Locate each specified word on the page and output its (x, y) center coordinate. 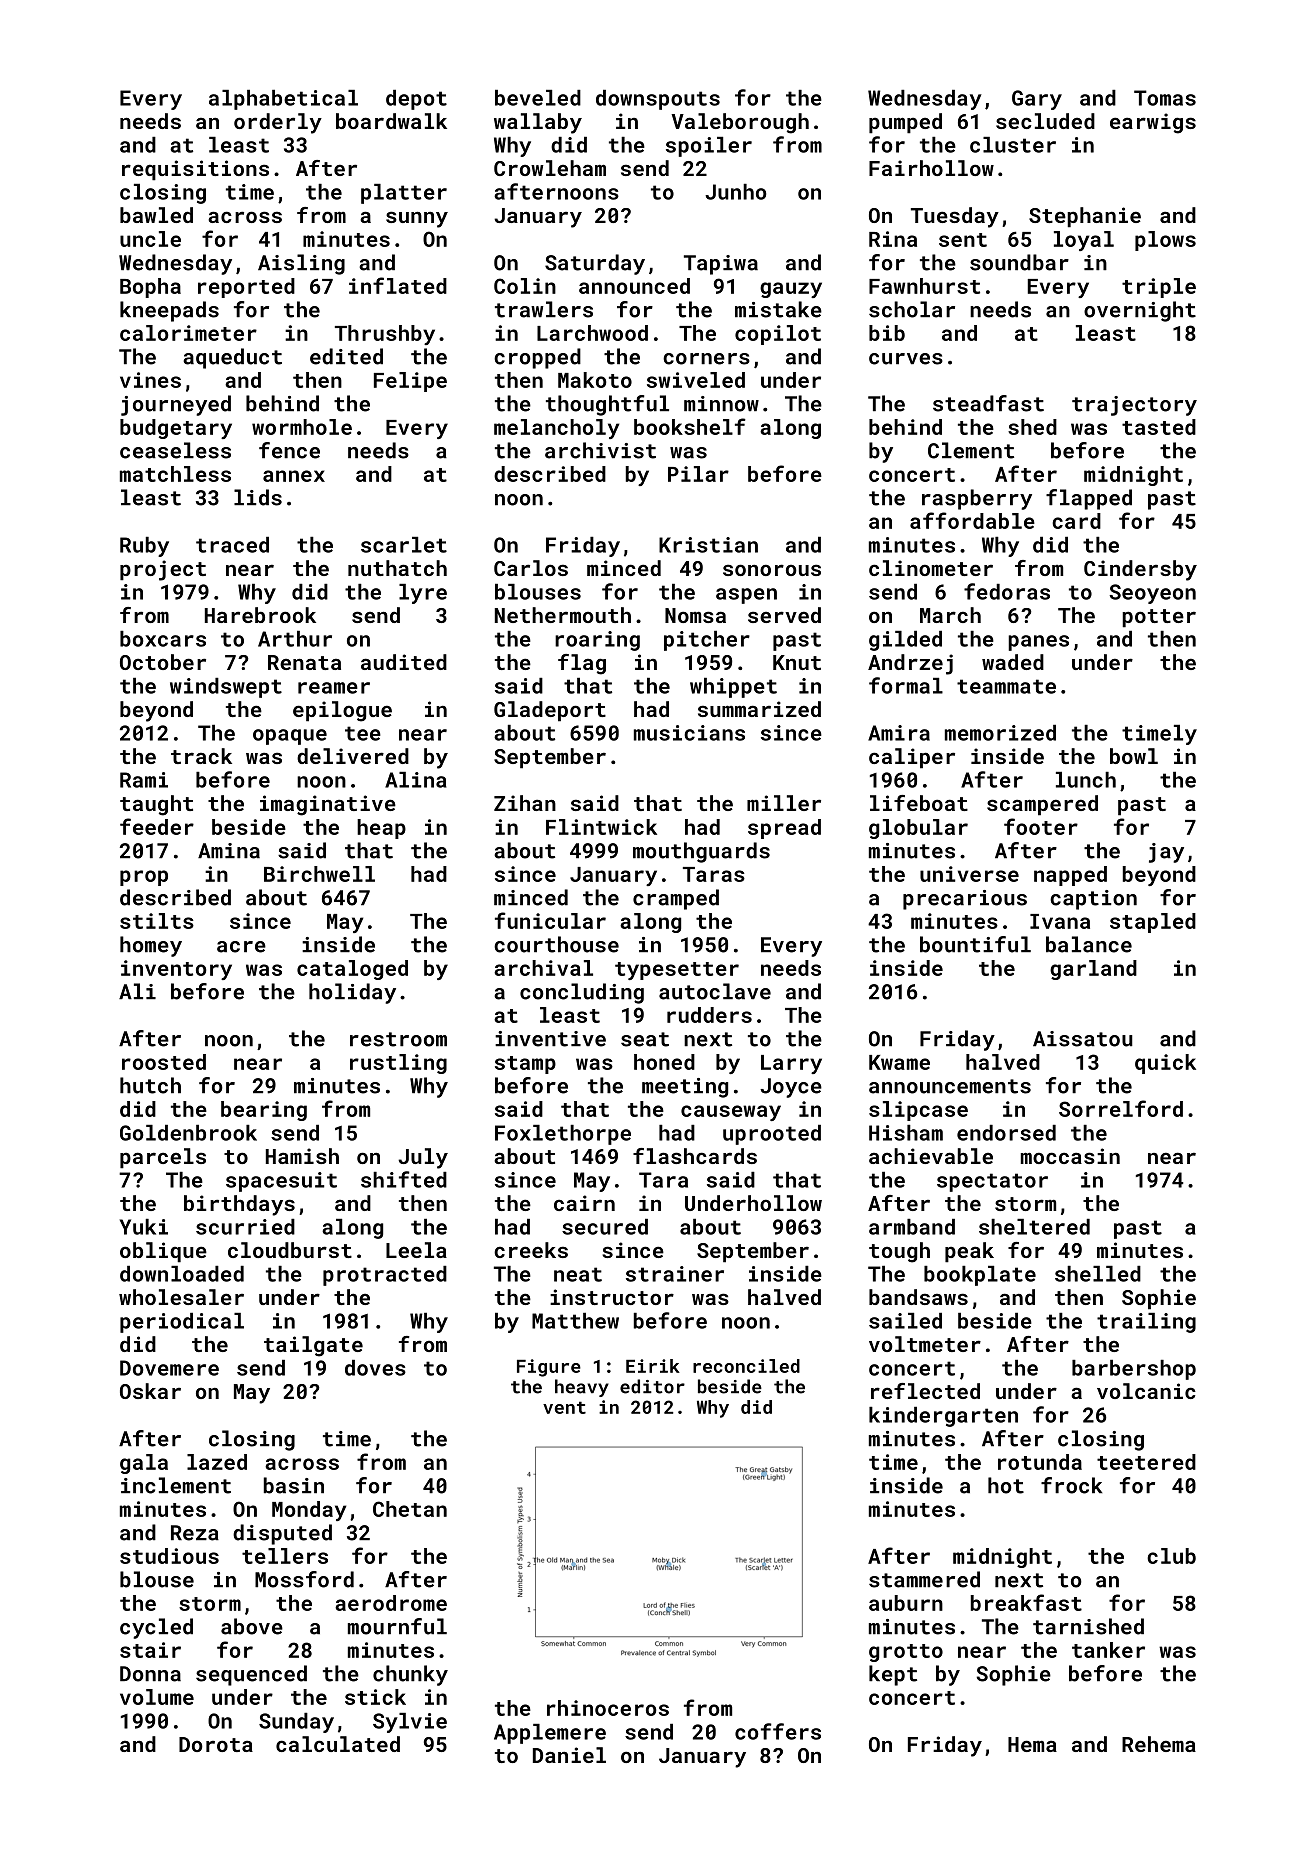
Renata (304, 662)
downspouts (658, 100)
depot (416, 100)
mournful (397, 1626)
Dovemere (169, 1368)
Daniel (569, 1755)
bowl (1134, 756)
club (1171, 1556)
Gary (1037, 100)
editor (652, 1386)
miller (784, 803)
